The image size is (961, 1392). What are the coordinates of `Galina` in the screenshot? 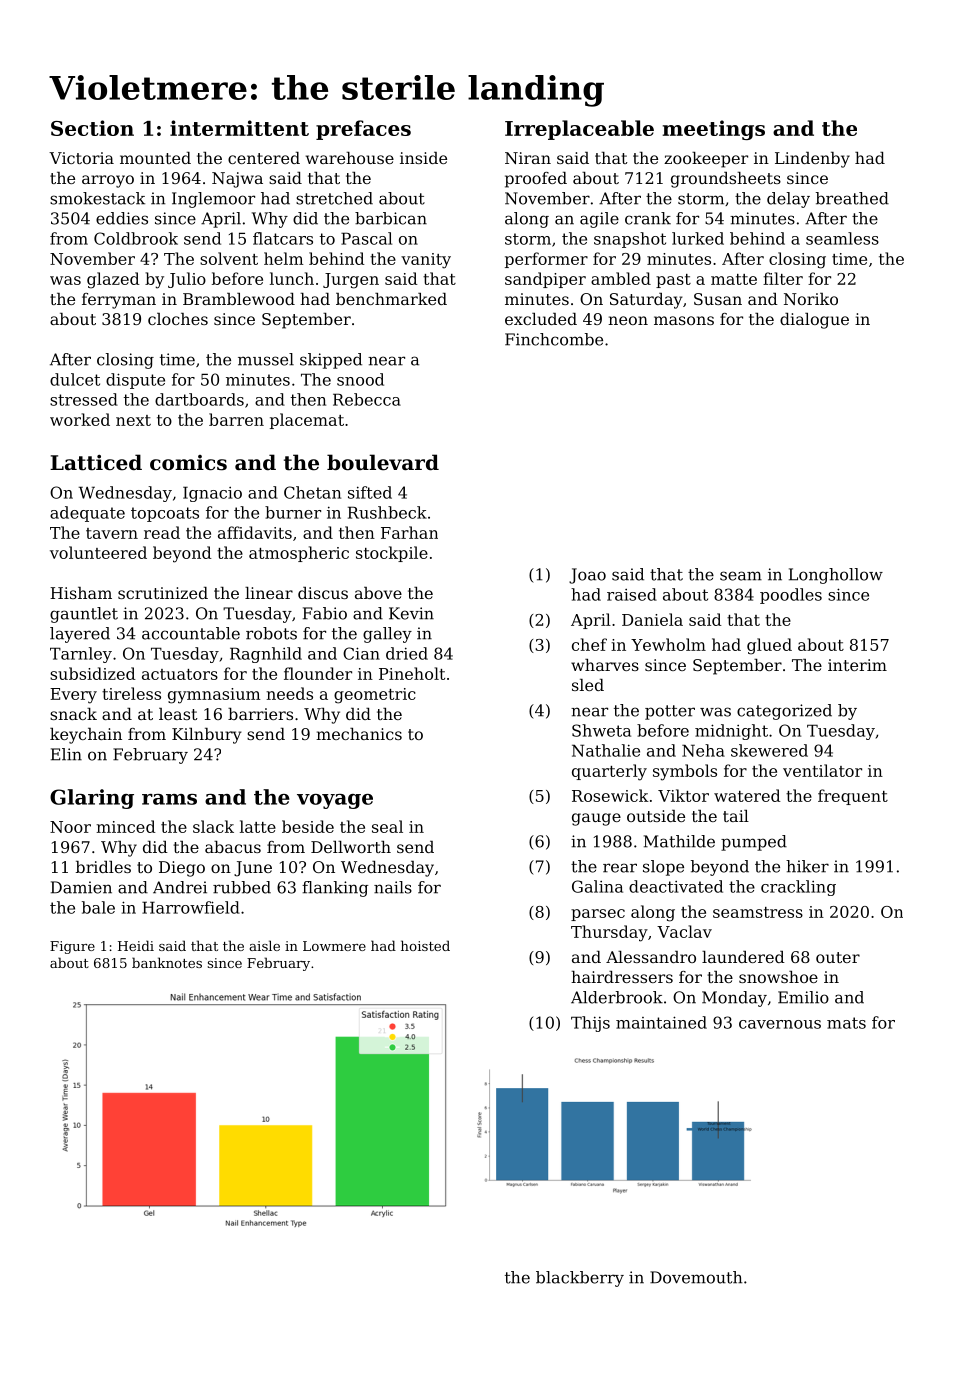 It's located at (597, 886).
